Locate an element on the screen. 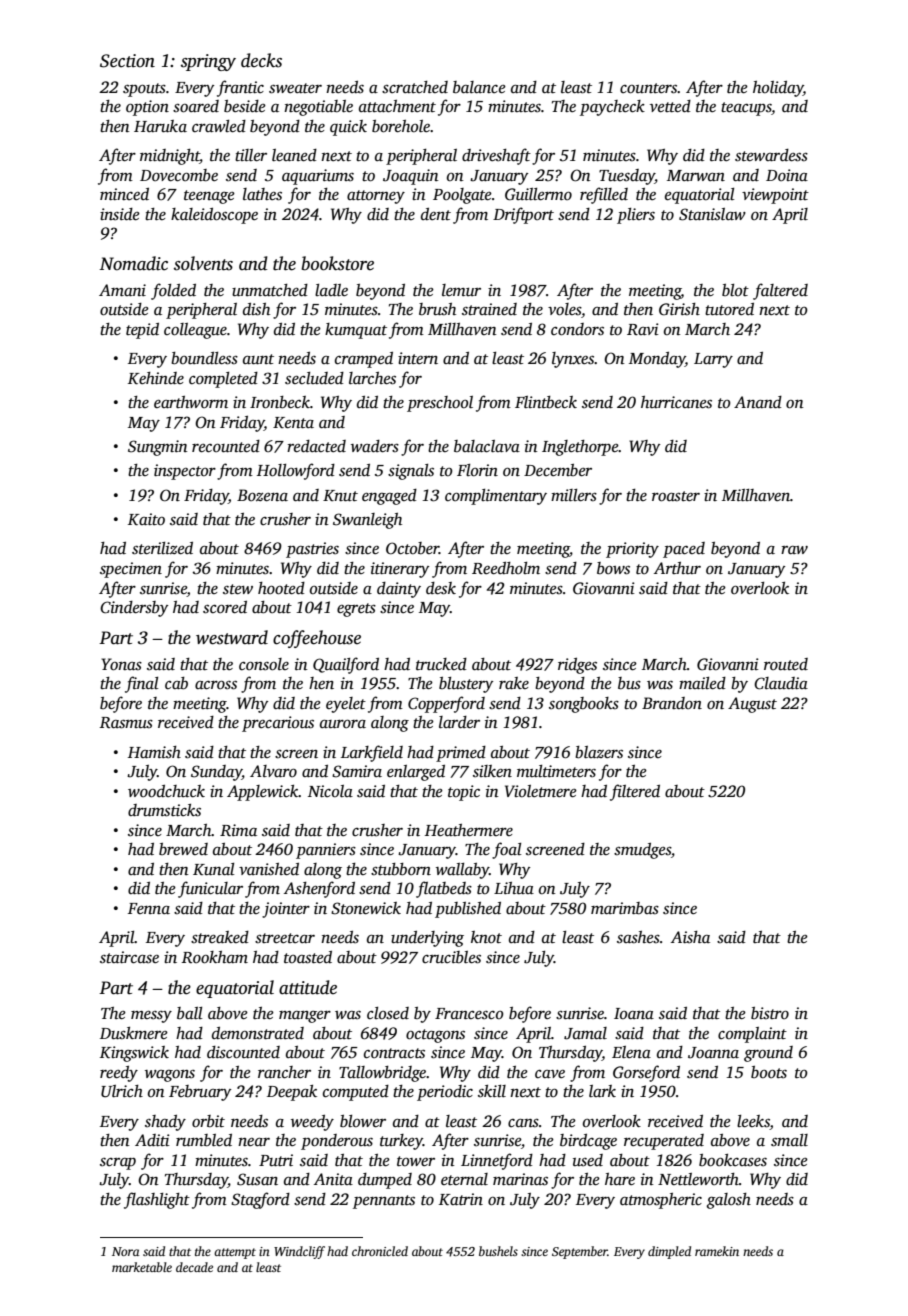 The width and height of the screenshot is (908, 1316). marinas is located at coordinates (520, 1179).
